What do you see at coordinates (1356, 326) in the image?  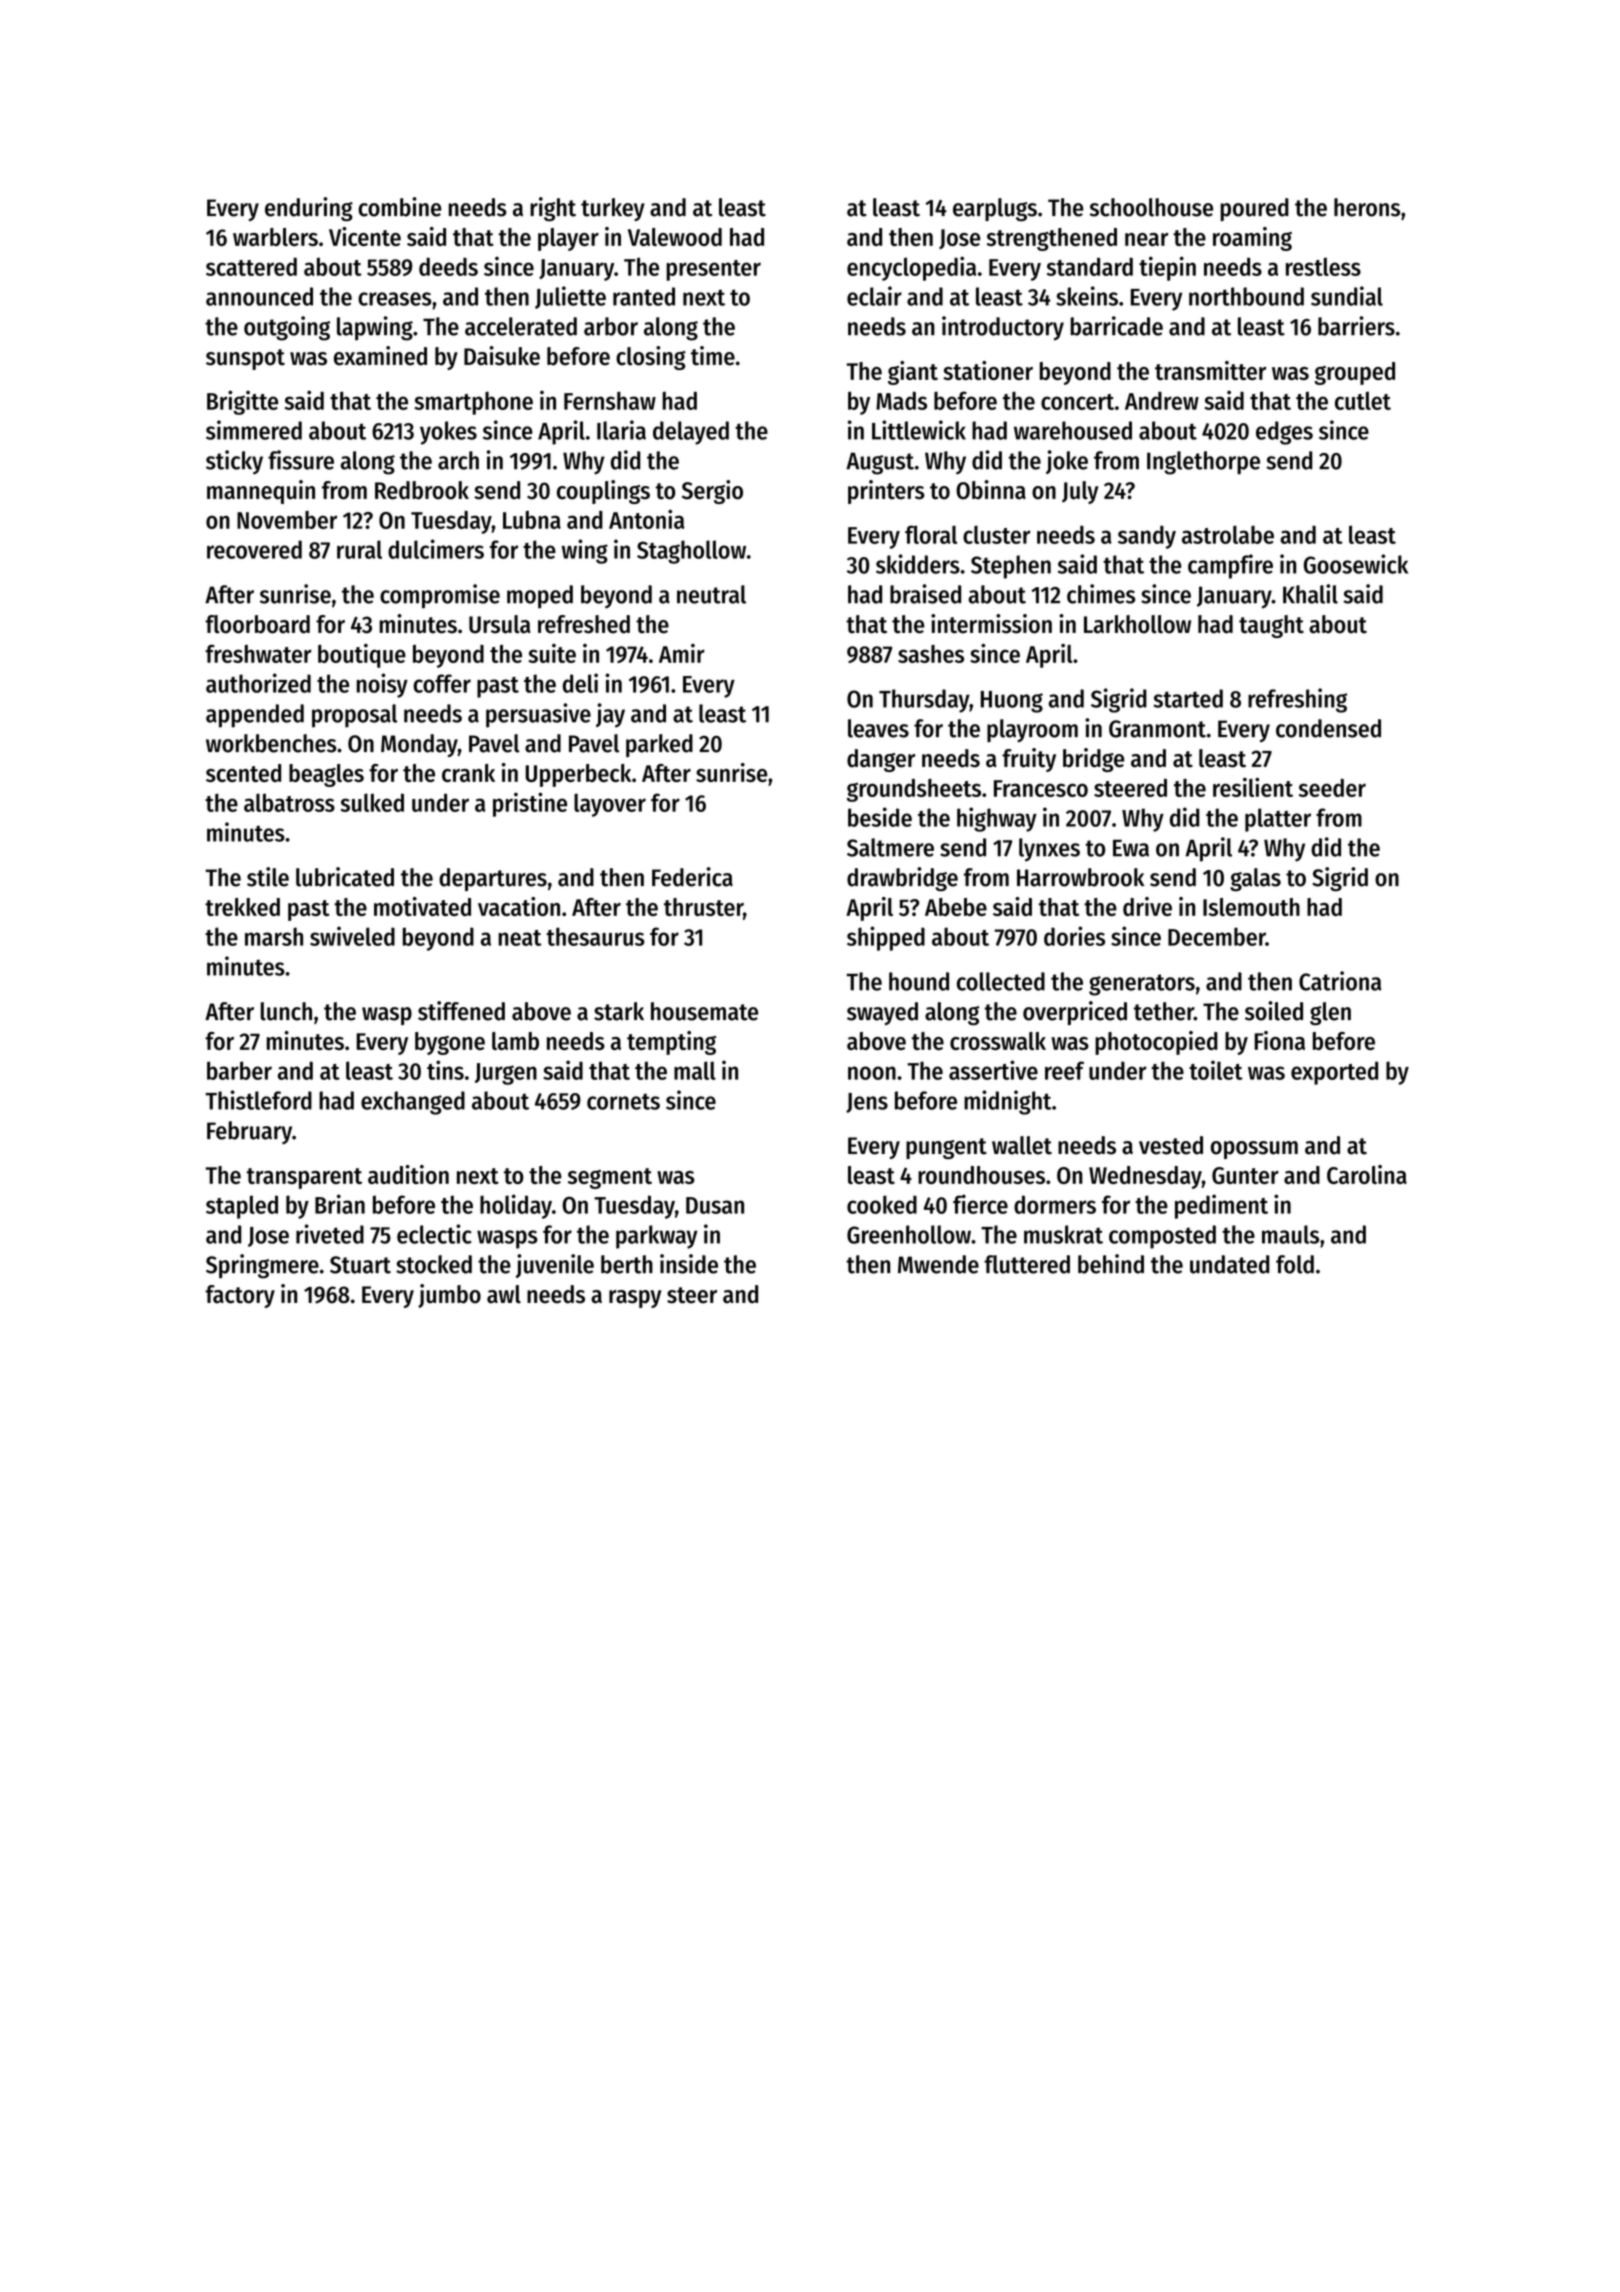 I see `barriers` at bounding box center [1356, 326].
